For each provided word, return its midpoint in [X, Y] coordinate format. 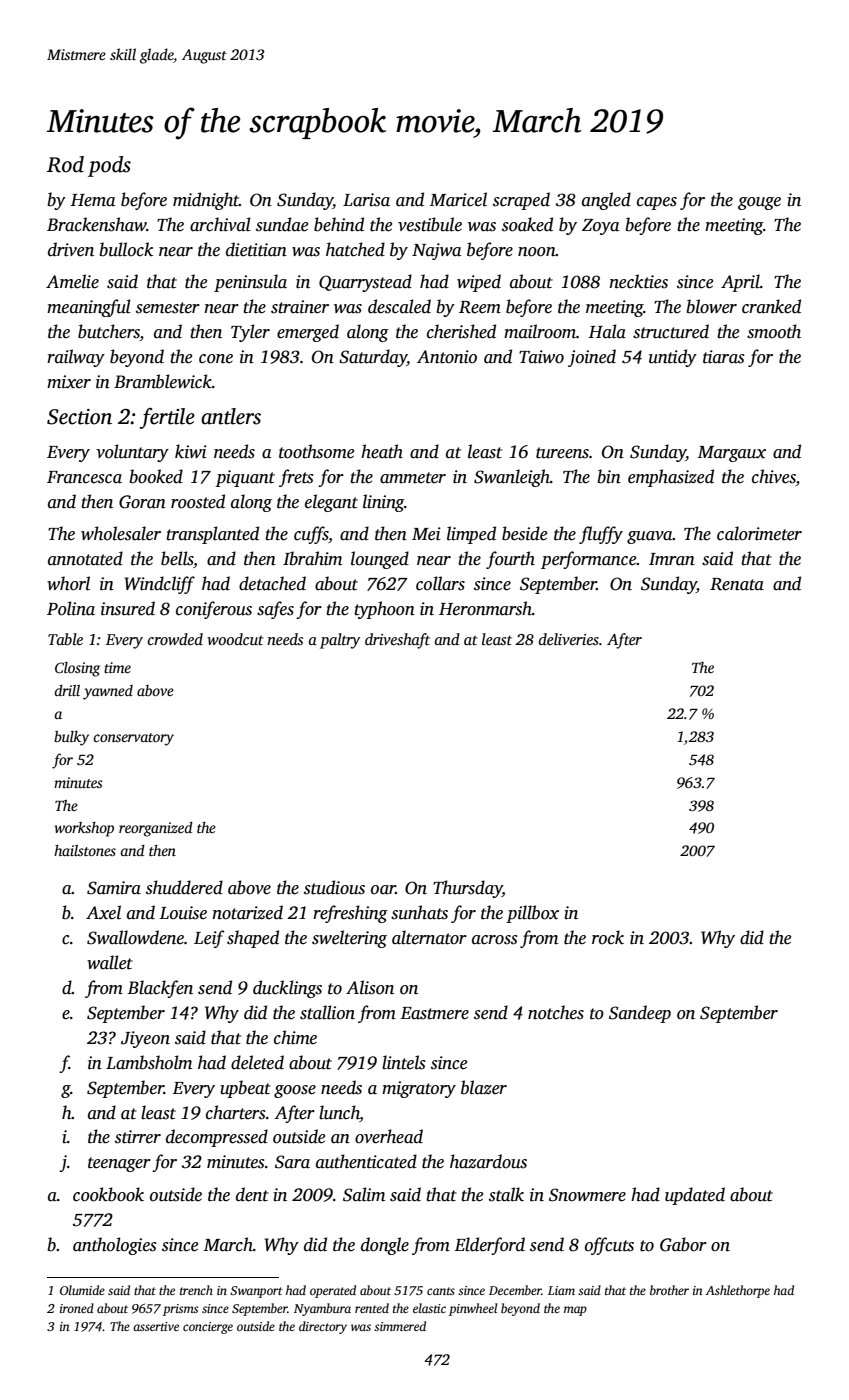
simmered [400, 1326]
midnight [206, 201]
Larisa [366, 200]
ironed [77, 1308]
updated [695, 1196]
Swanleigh [512, 478]
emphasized [671, 478]
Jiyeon [145, 1039]
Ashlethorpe [738, 1291]
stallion [327, 1012]
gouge [759, 203]
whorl [68, 583]
